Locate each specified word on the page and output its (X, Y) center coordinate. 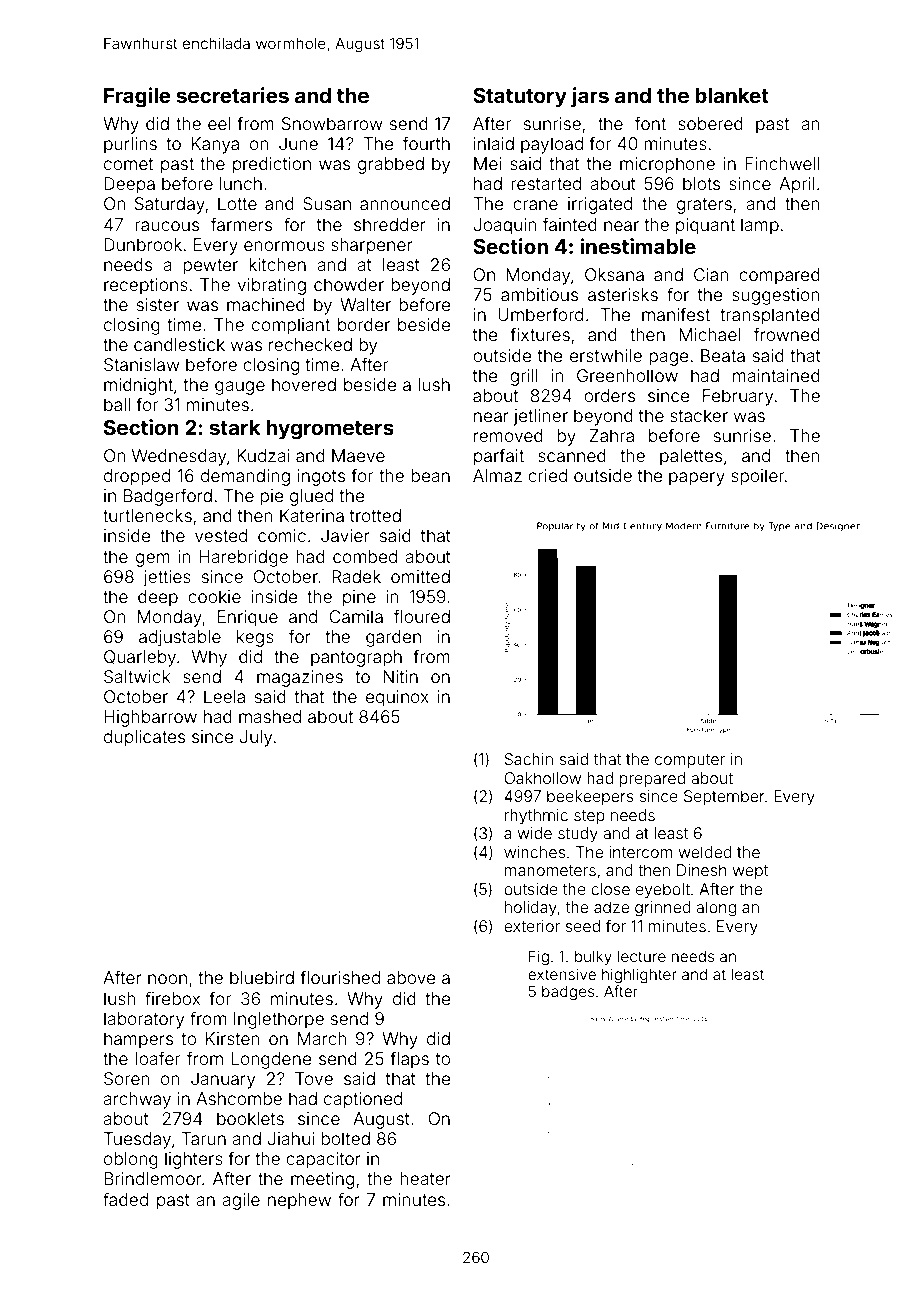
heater (425, 1178)
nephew (299, 1201)
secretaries (233, 95)
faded (125, 1199)
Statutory (520, 98)
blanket (732, 95)
